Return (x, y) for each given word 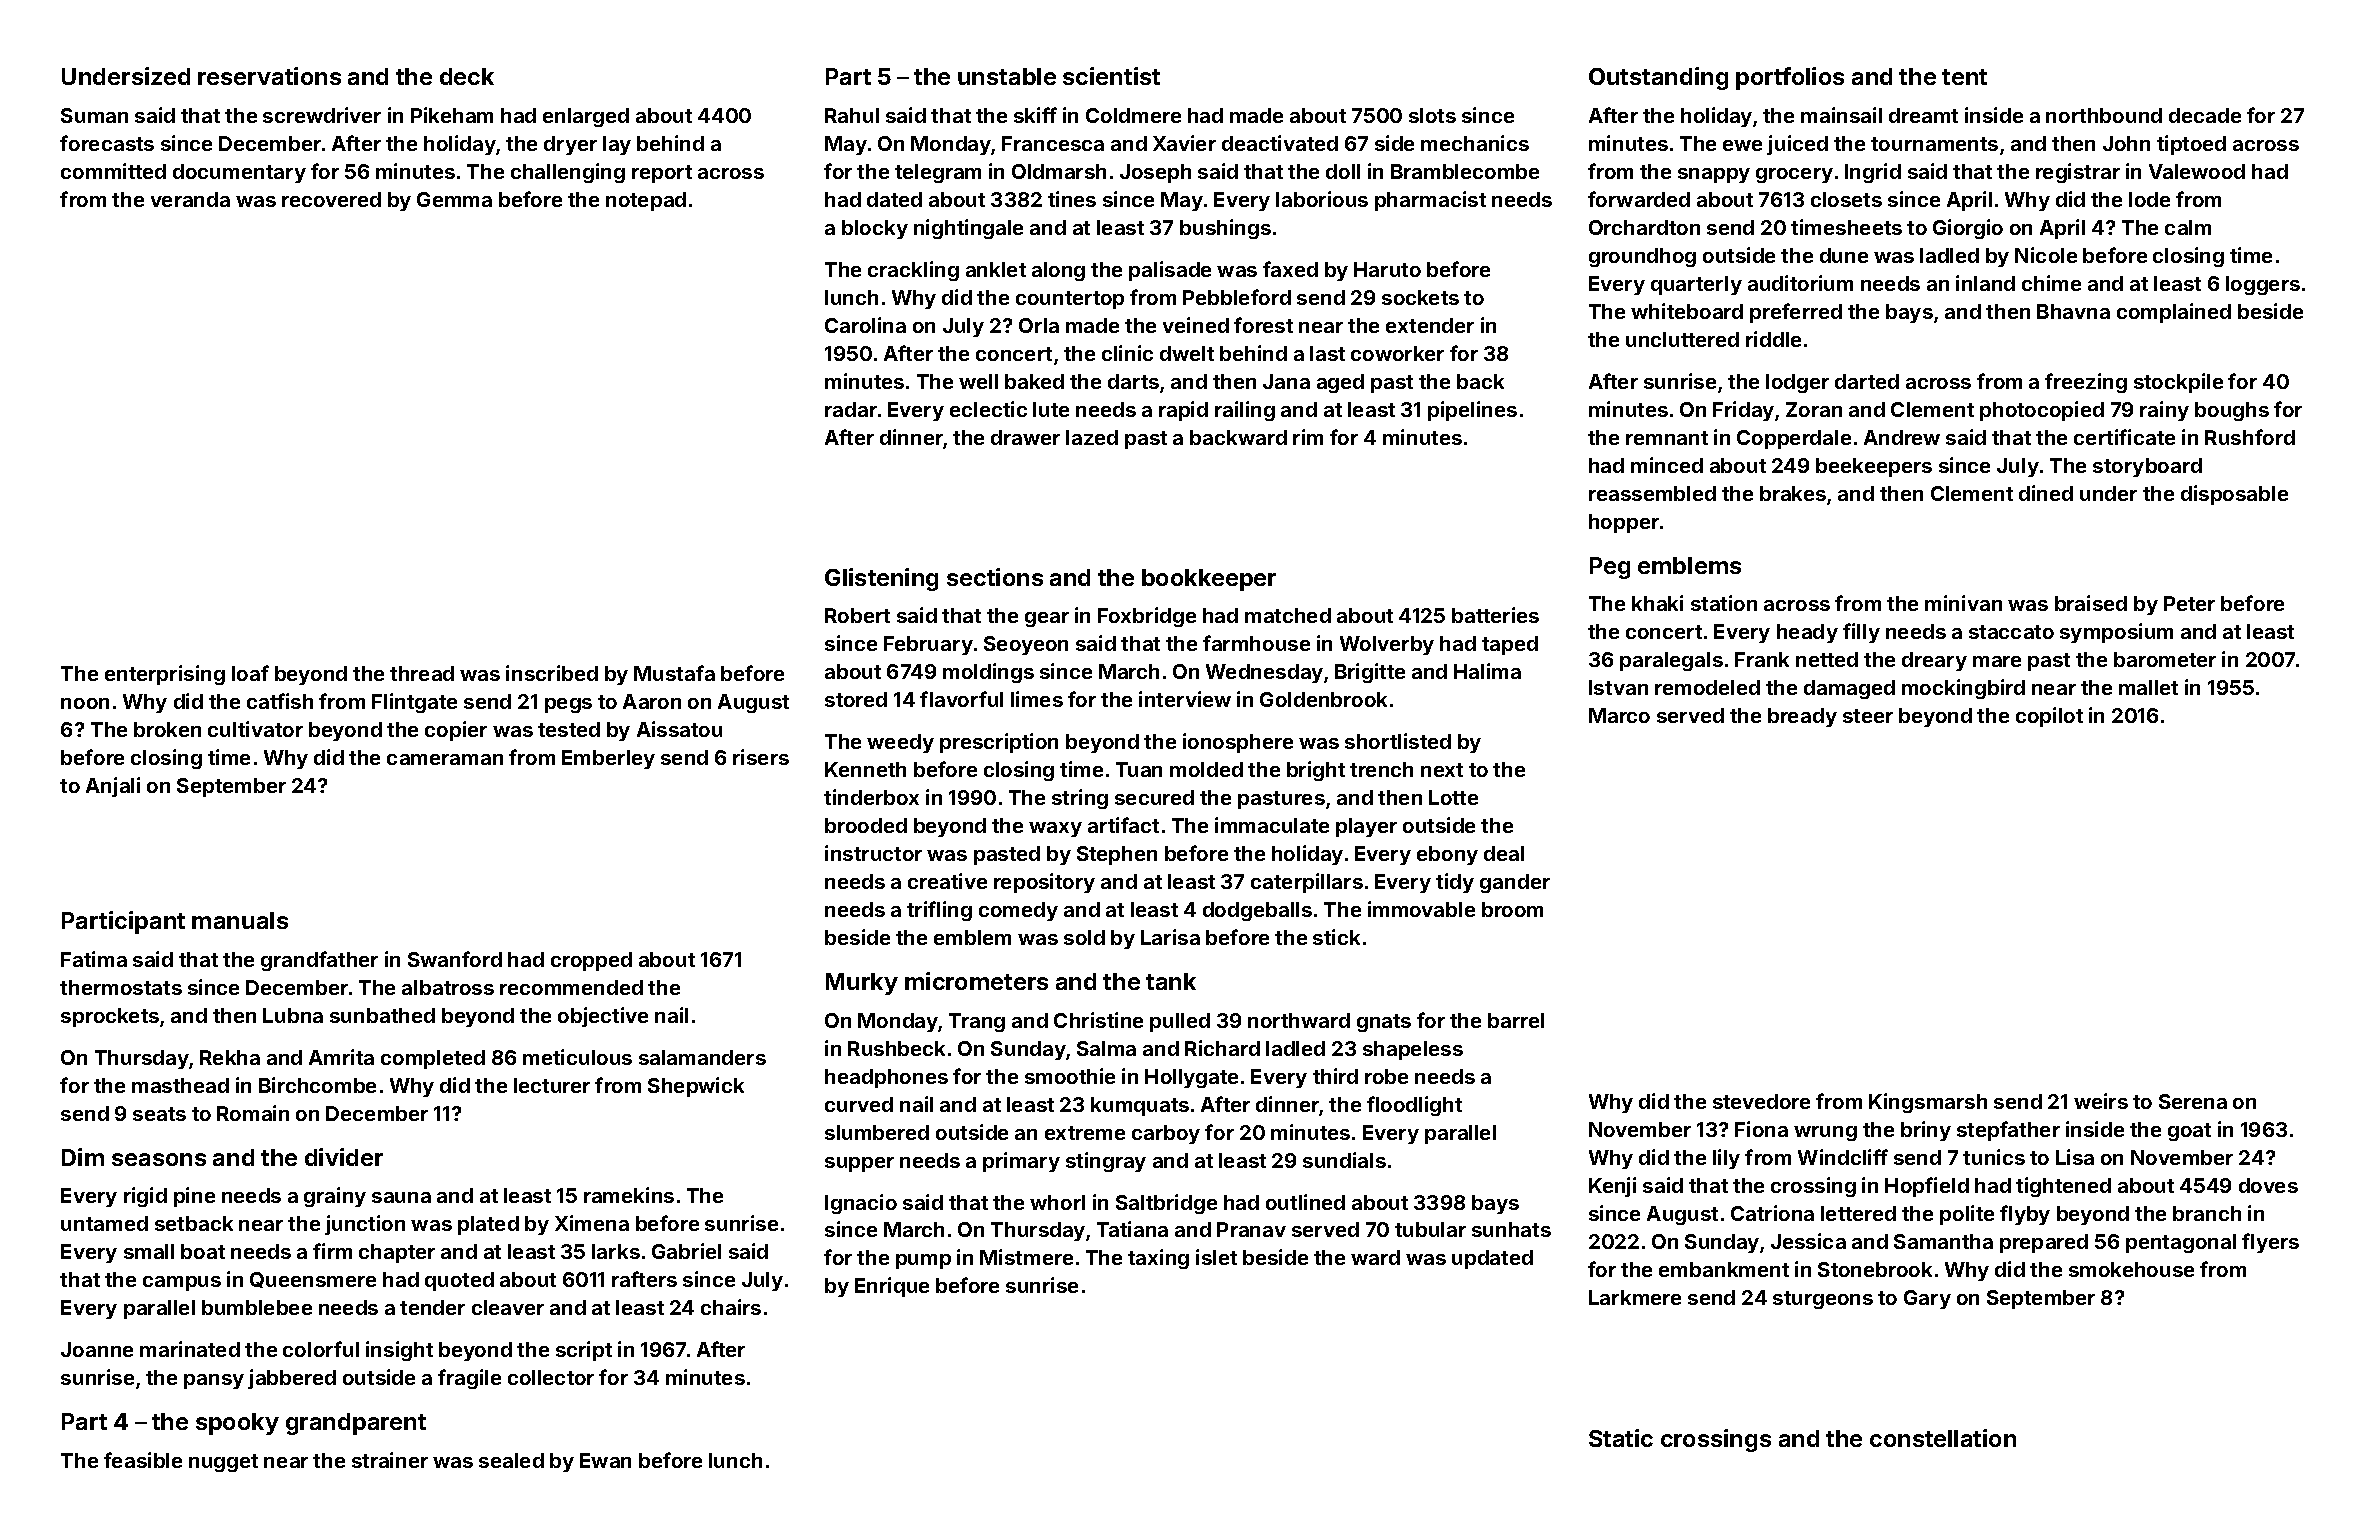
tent (1964, 77)
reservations (269, 76)
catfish (280, 701)
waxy (1055, 829)
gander (1515, 883)
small (149, 1251)
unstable (1007, 76)
